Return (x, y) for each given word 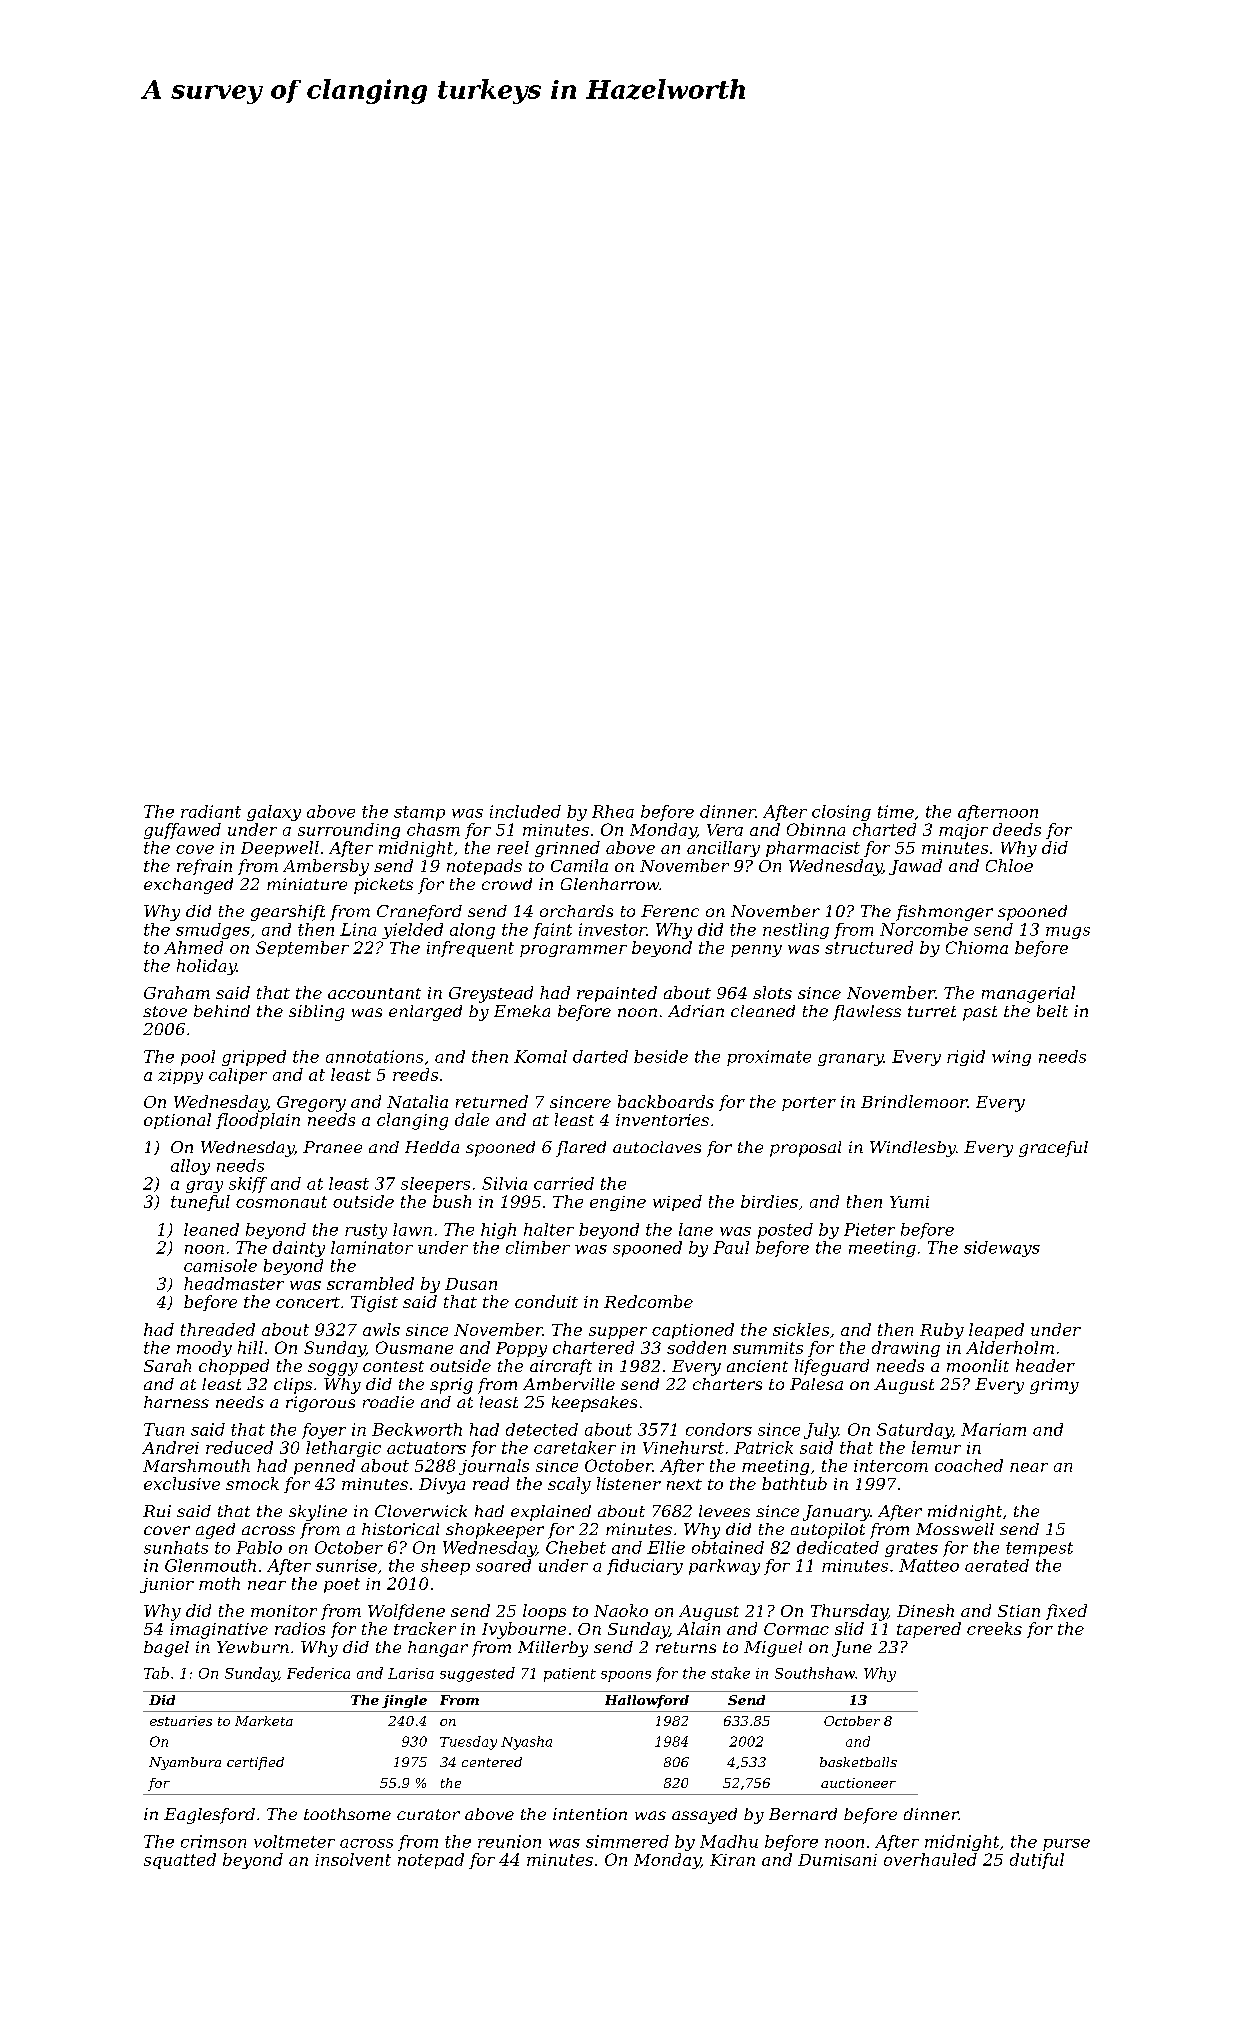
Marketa (264, 1721)
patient (570, 1675)
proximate (769, 1058)
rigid (966, 1058)
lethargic (343, 1449)
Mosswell (955, 1529)
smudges (213, 931)
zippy (180, 1076)
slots (772, 992)
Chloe (1009, 865)
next (684, 1484)
